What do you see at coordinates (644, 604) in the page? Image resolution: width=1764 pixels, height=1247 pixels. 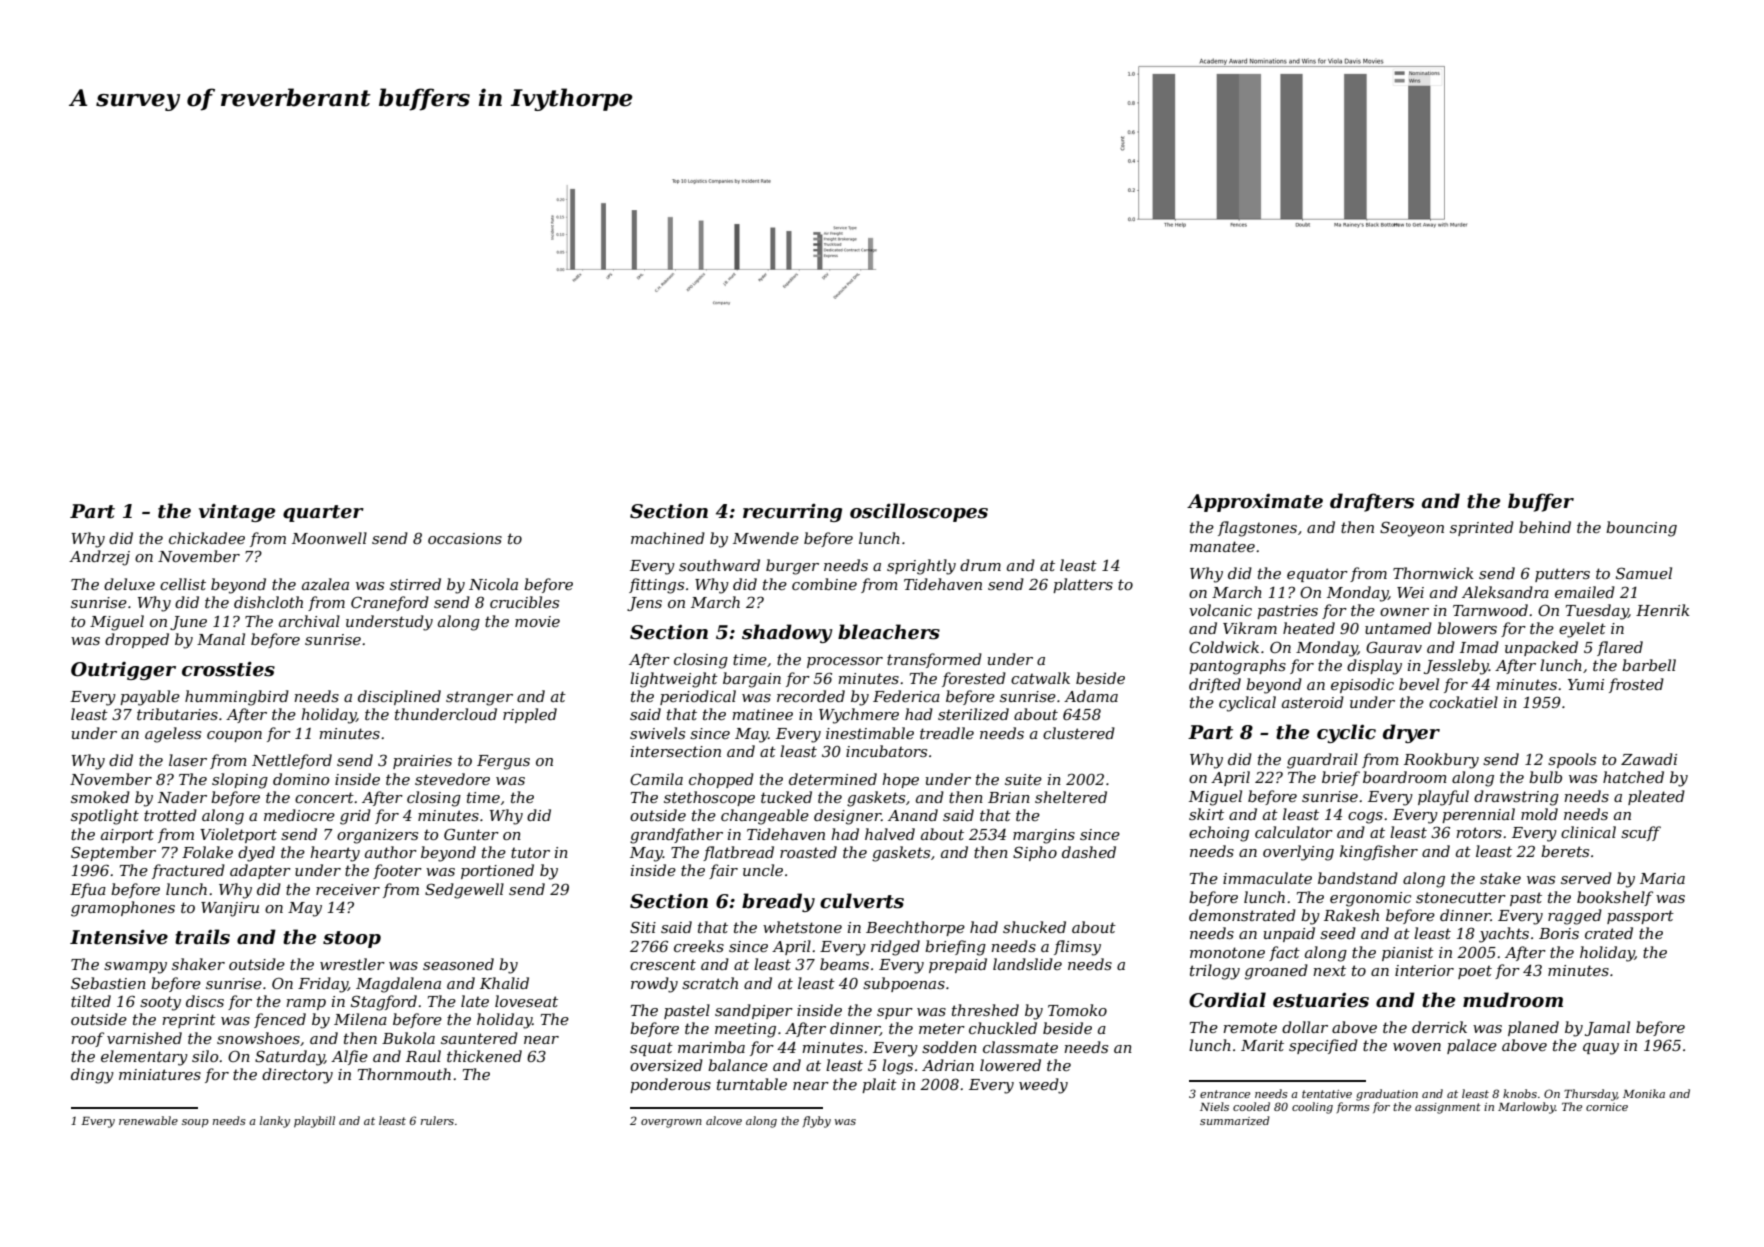 I see `Jens` at bounding box center [644, 604].
